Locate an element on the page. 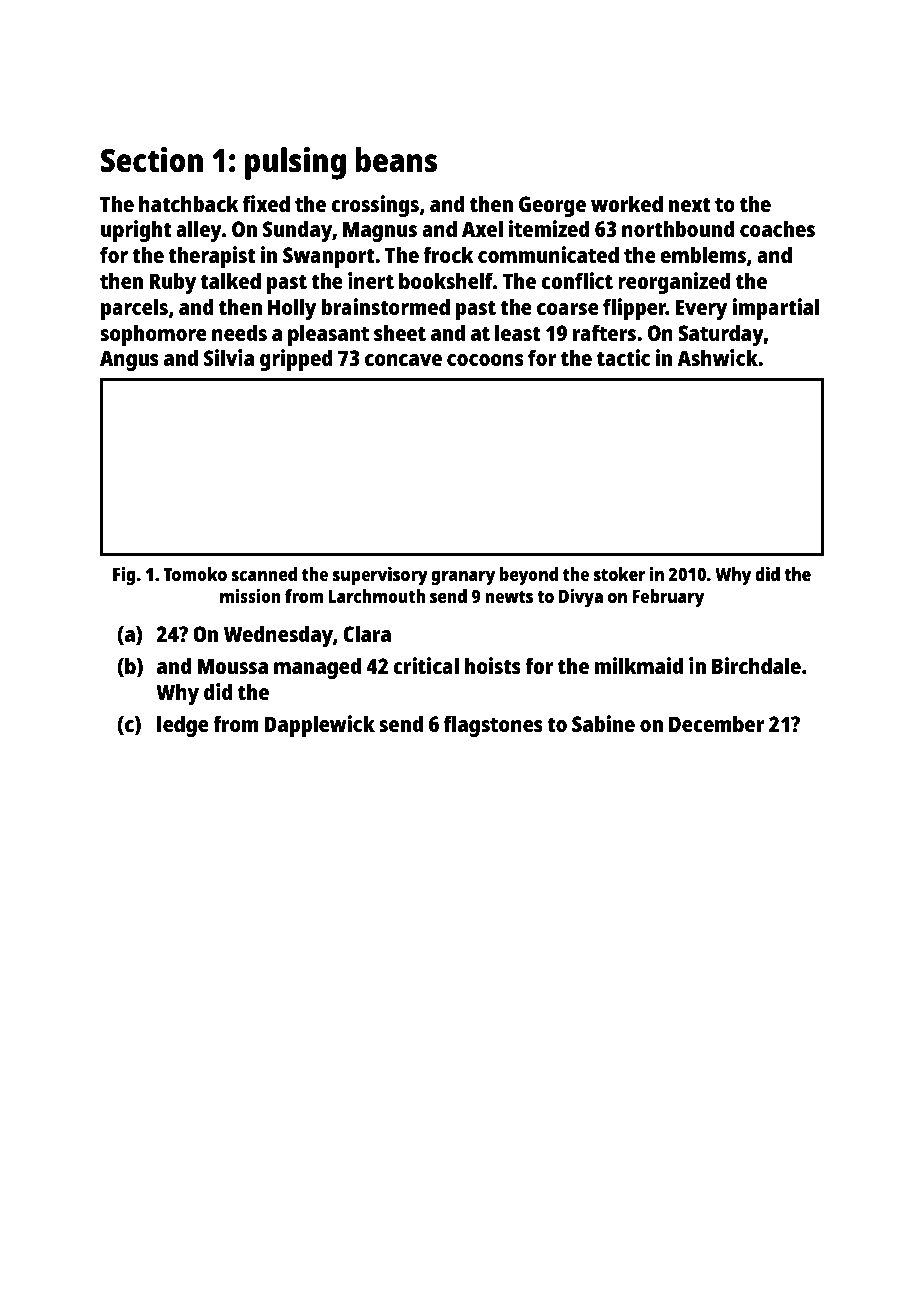 This page has width=924, height=1311. ledge is located at coordinates (183, 726).
